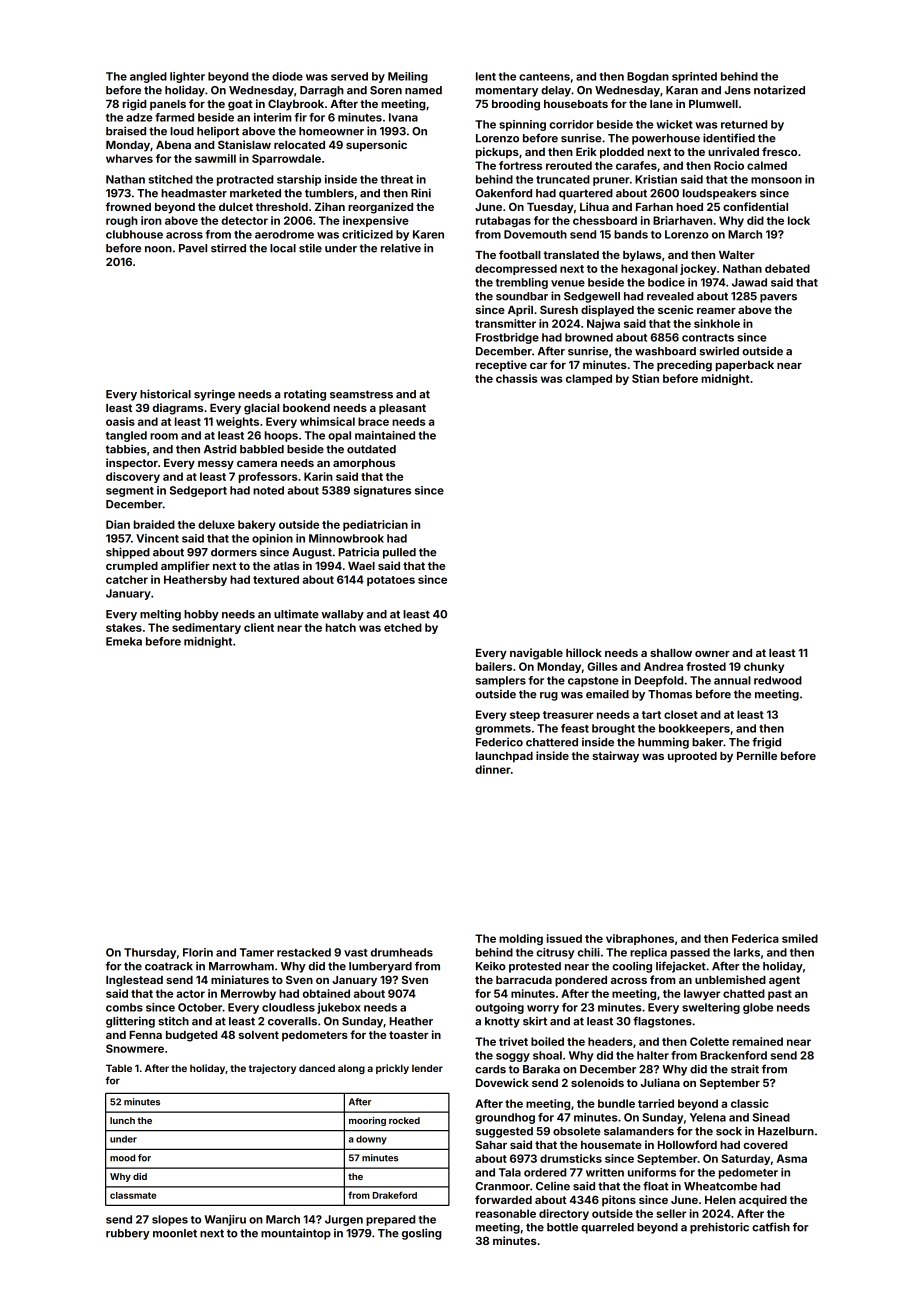  Describe the element at coordinates (397, 179) in the screenshot. I see `threat` at that location.
